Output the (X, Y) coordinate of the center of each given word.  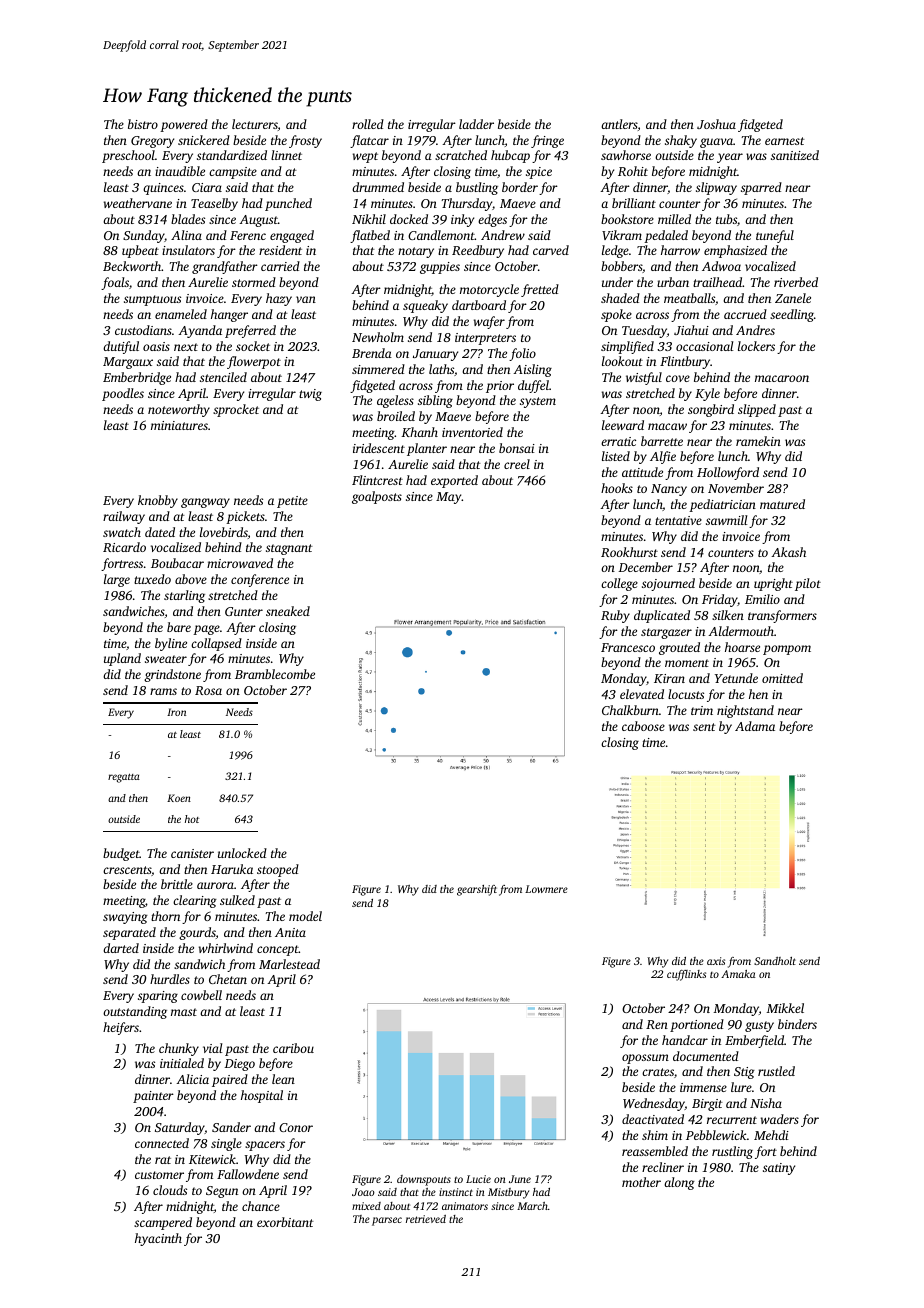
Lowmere (546, 889)
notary (416, 252)
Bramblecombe (275, 674)
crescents (127, 870)
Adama (755, 726)
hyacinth (158, 1239)
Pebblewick (716, 1135)
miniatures (179, 425)
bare (179, 627)
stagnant (289, 549)
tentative (678, 520)
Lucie (478, 1179)
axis (716, 961)
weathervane (138, 203)
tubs (726, 219)
